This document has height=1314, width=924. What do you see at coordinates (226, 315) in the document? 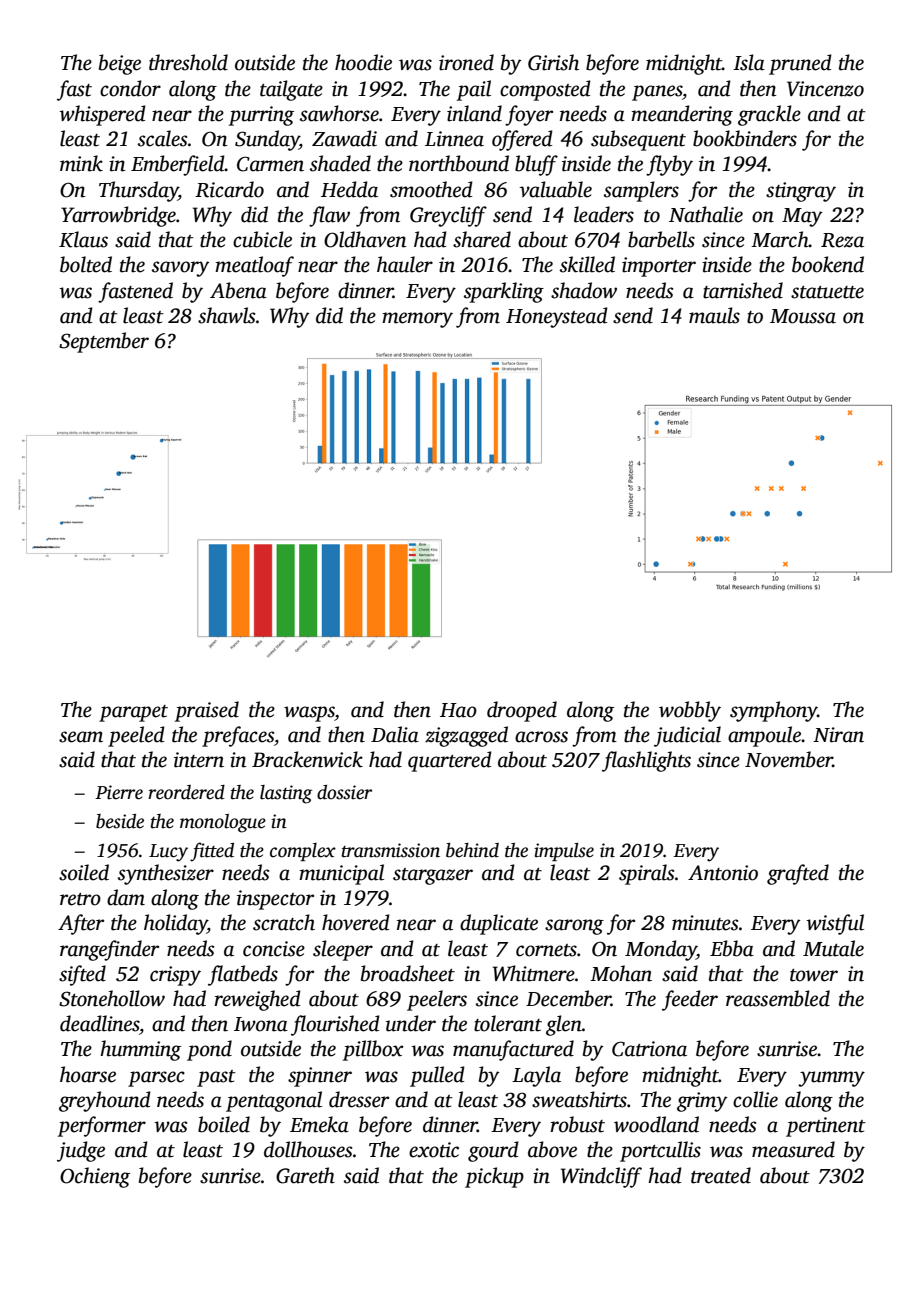
I see `shawls` at bounding box center [226, 315].
